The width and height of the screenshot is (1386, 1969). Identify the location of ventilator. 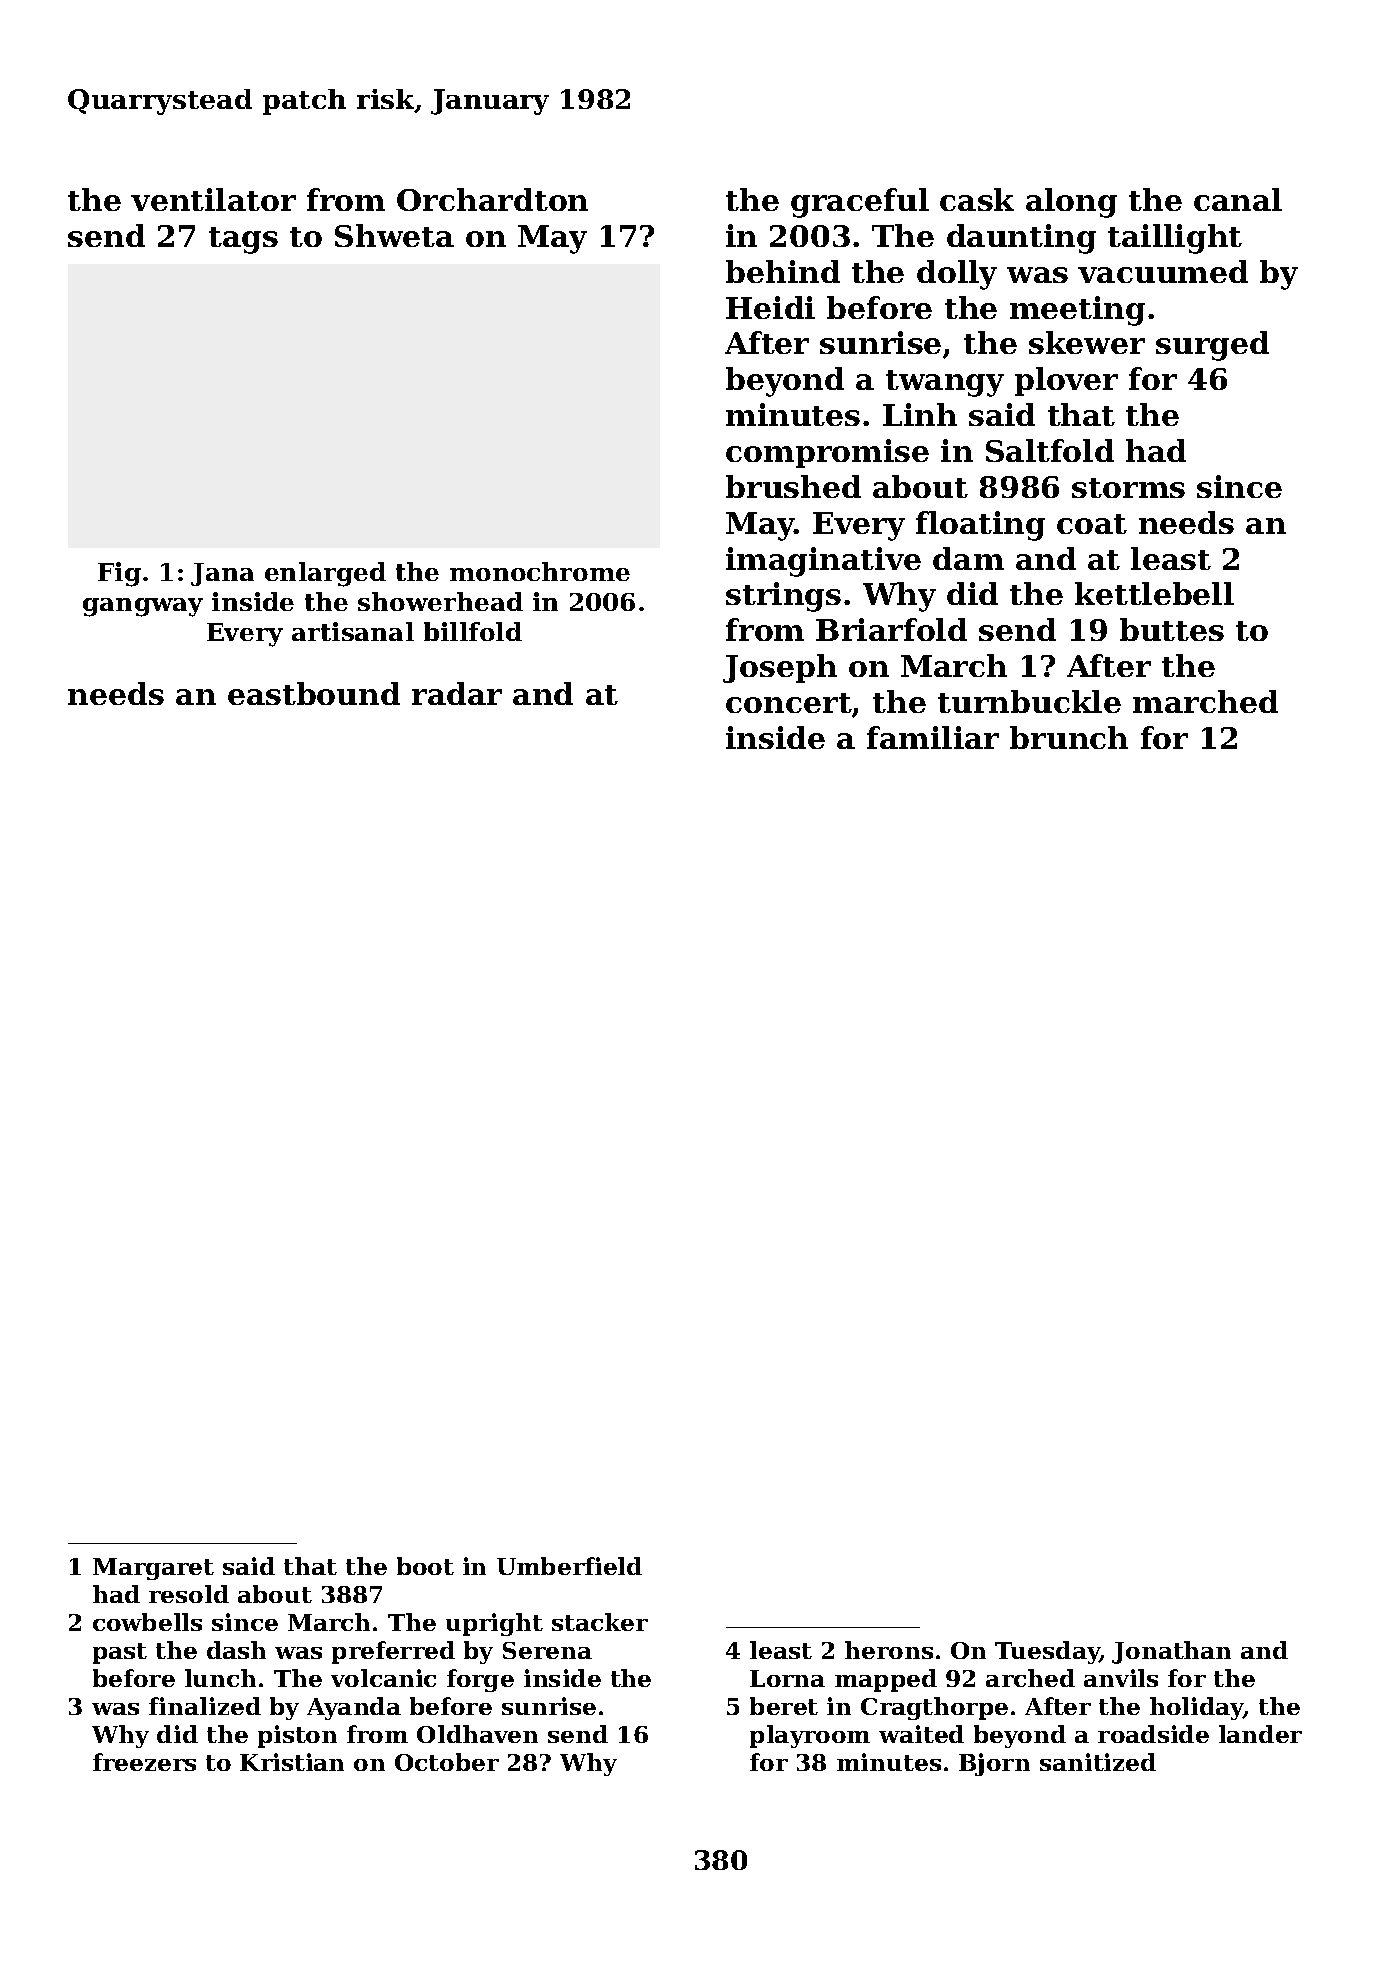
(213, 199).
